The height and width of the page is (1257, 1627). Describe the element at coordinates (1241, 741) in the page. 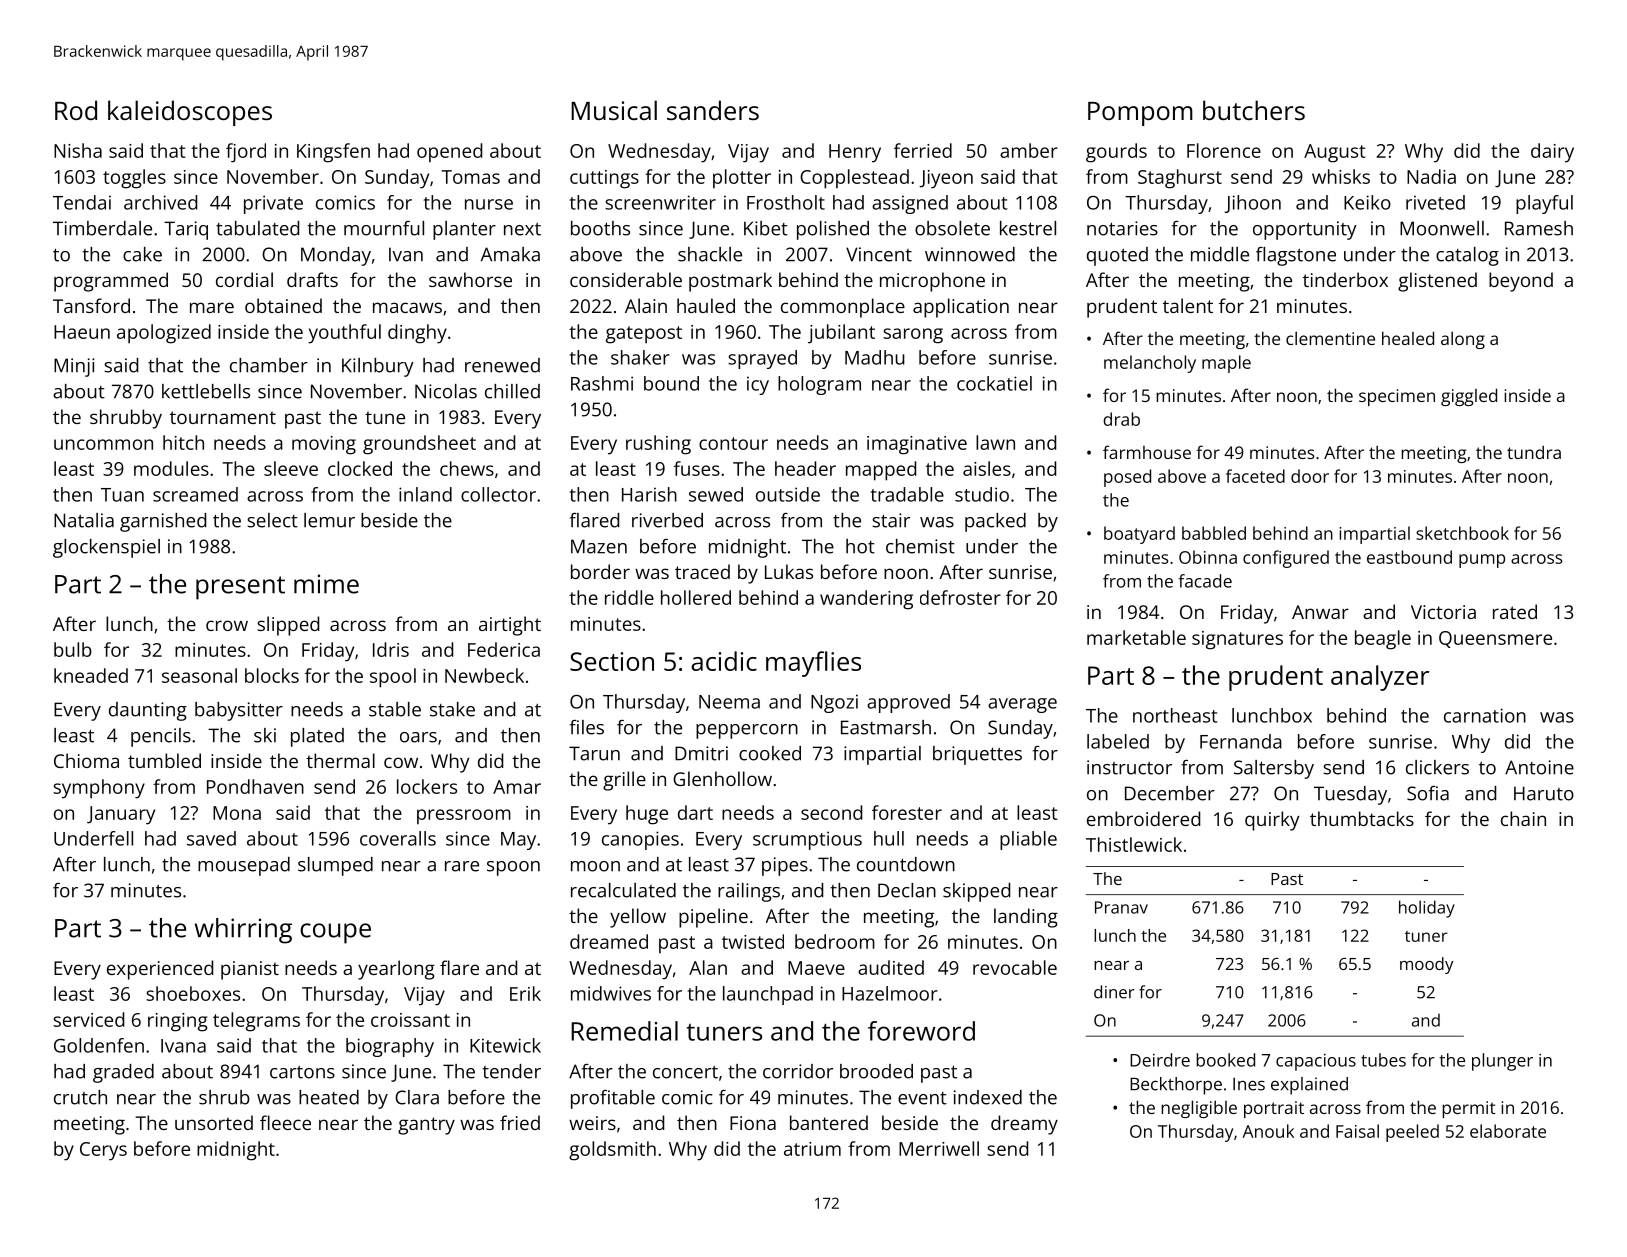

I see `Fernanda` at that location.
